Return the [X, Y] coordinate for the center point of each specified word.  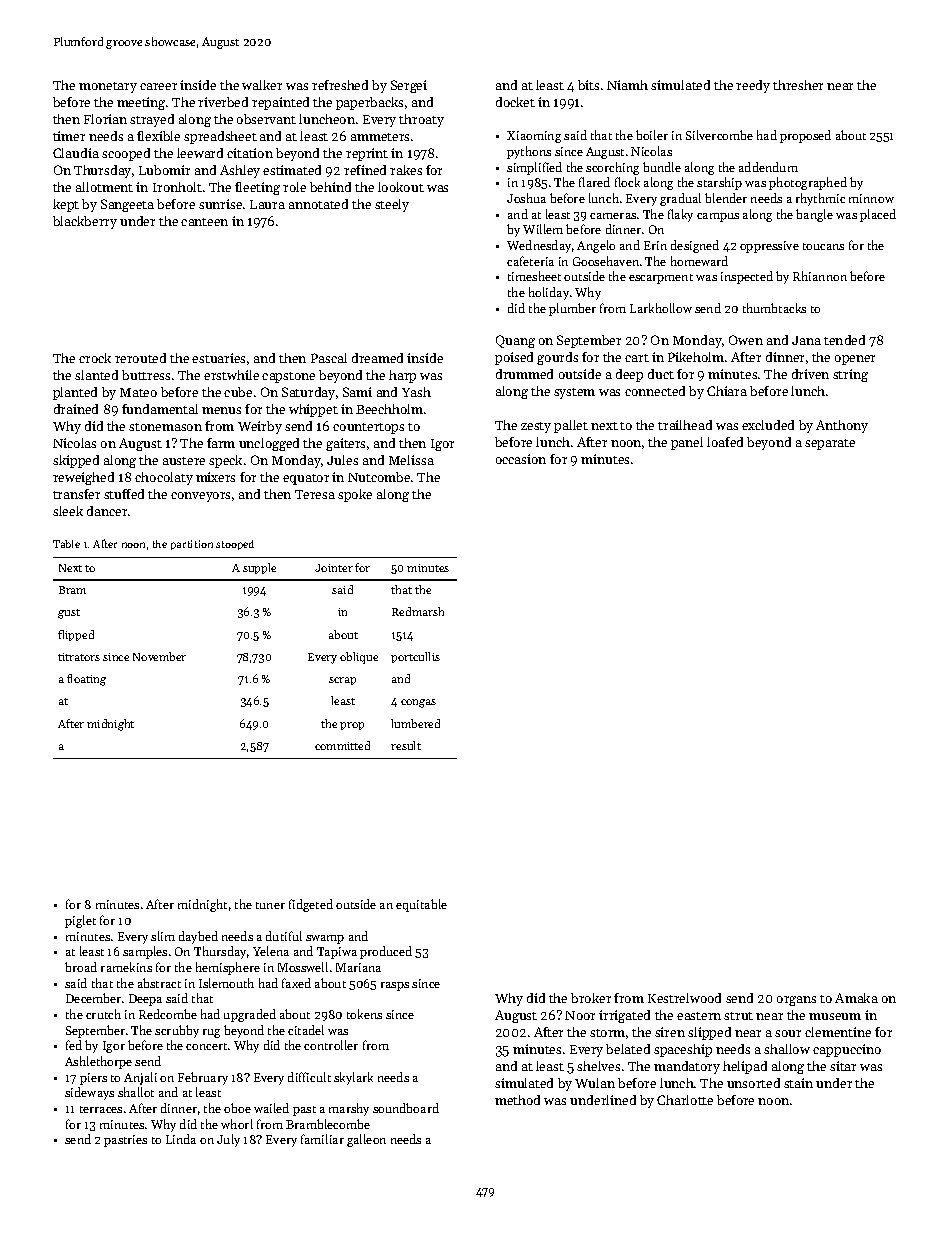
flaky [680, 215]
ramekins [126, 967]
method [517, 1100]
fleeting [257, 188]
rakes [406, 170]
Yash [416, 392]
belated [628, 1049]
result [406, 745]
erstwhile [231, 375]
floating [86, 680]
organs [796, 1001]
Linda [181, 1139]
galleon [366, 1140]
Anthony [842, 426]
